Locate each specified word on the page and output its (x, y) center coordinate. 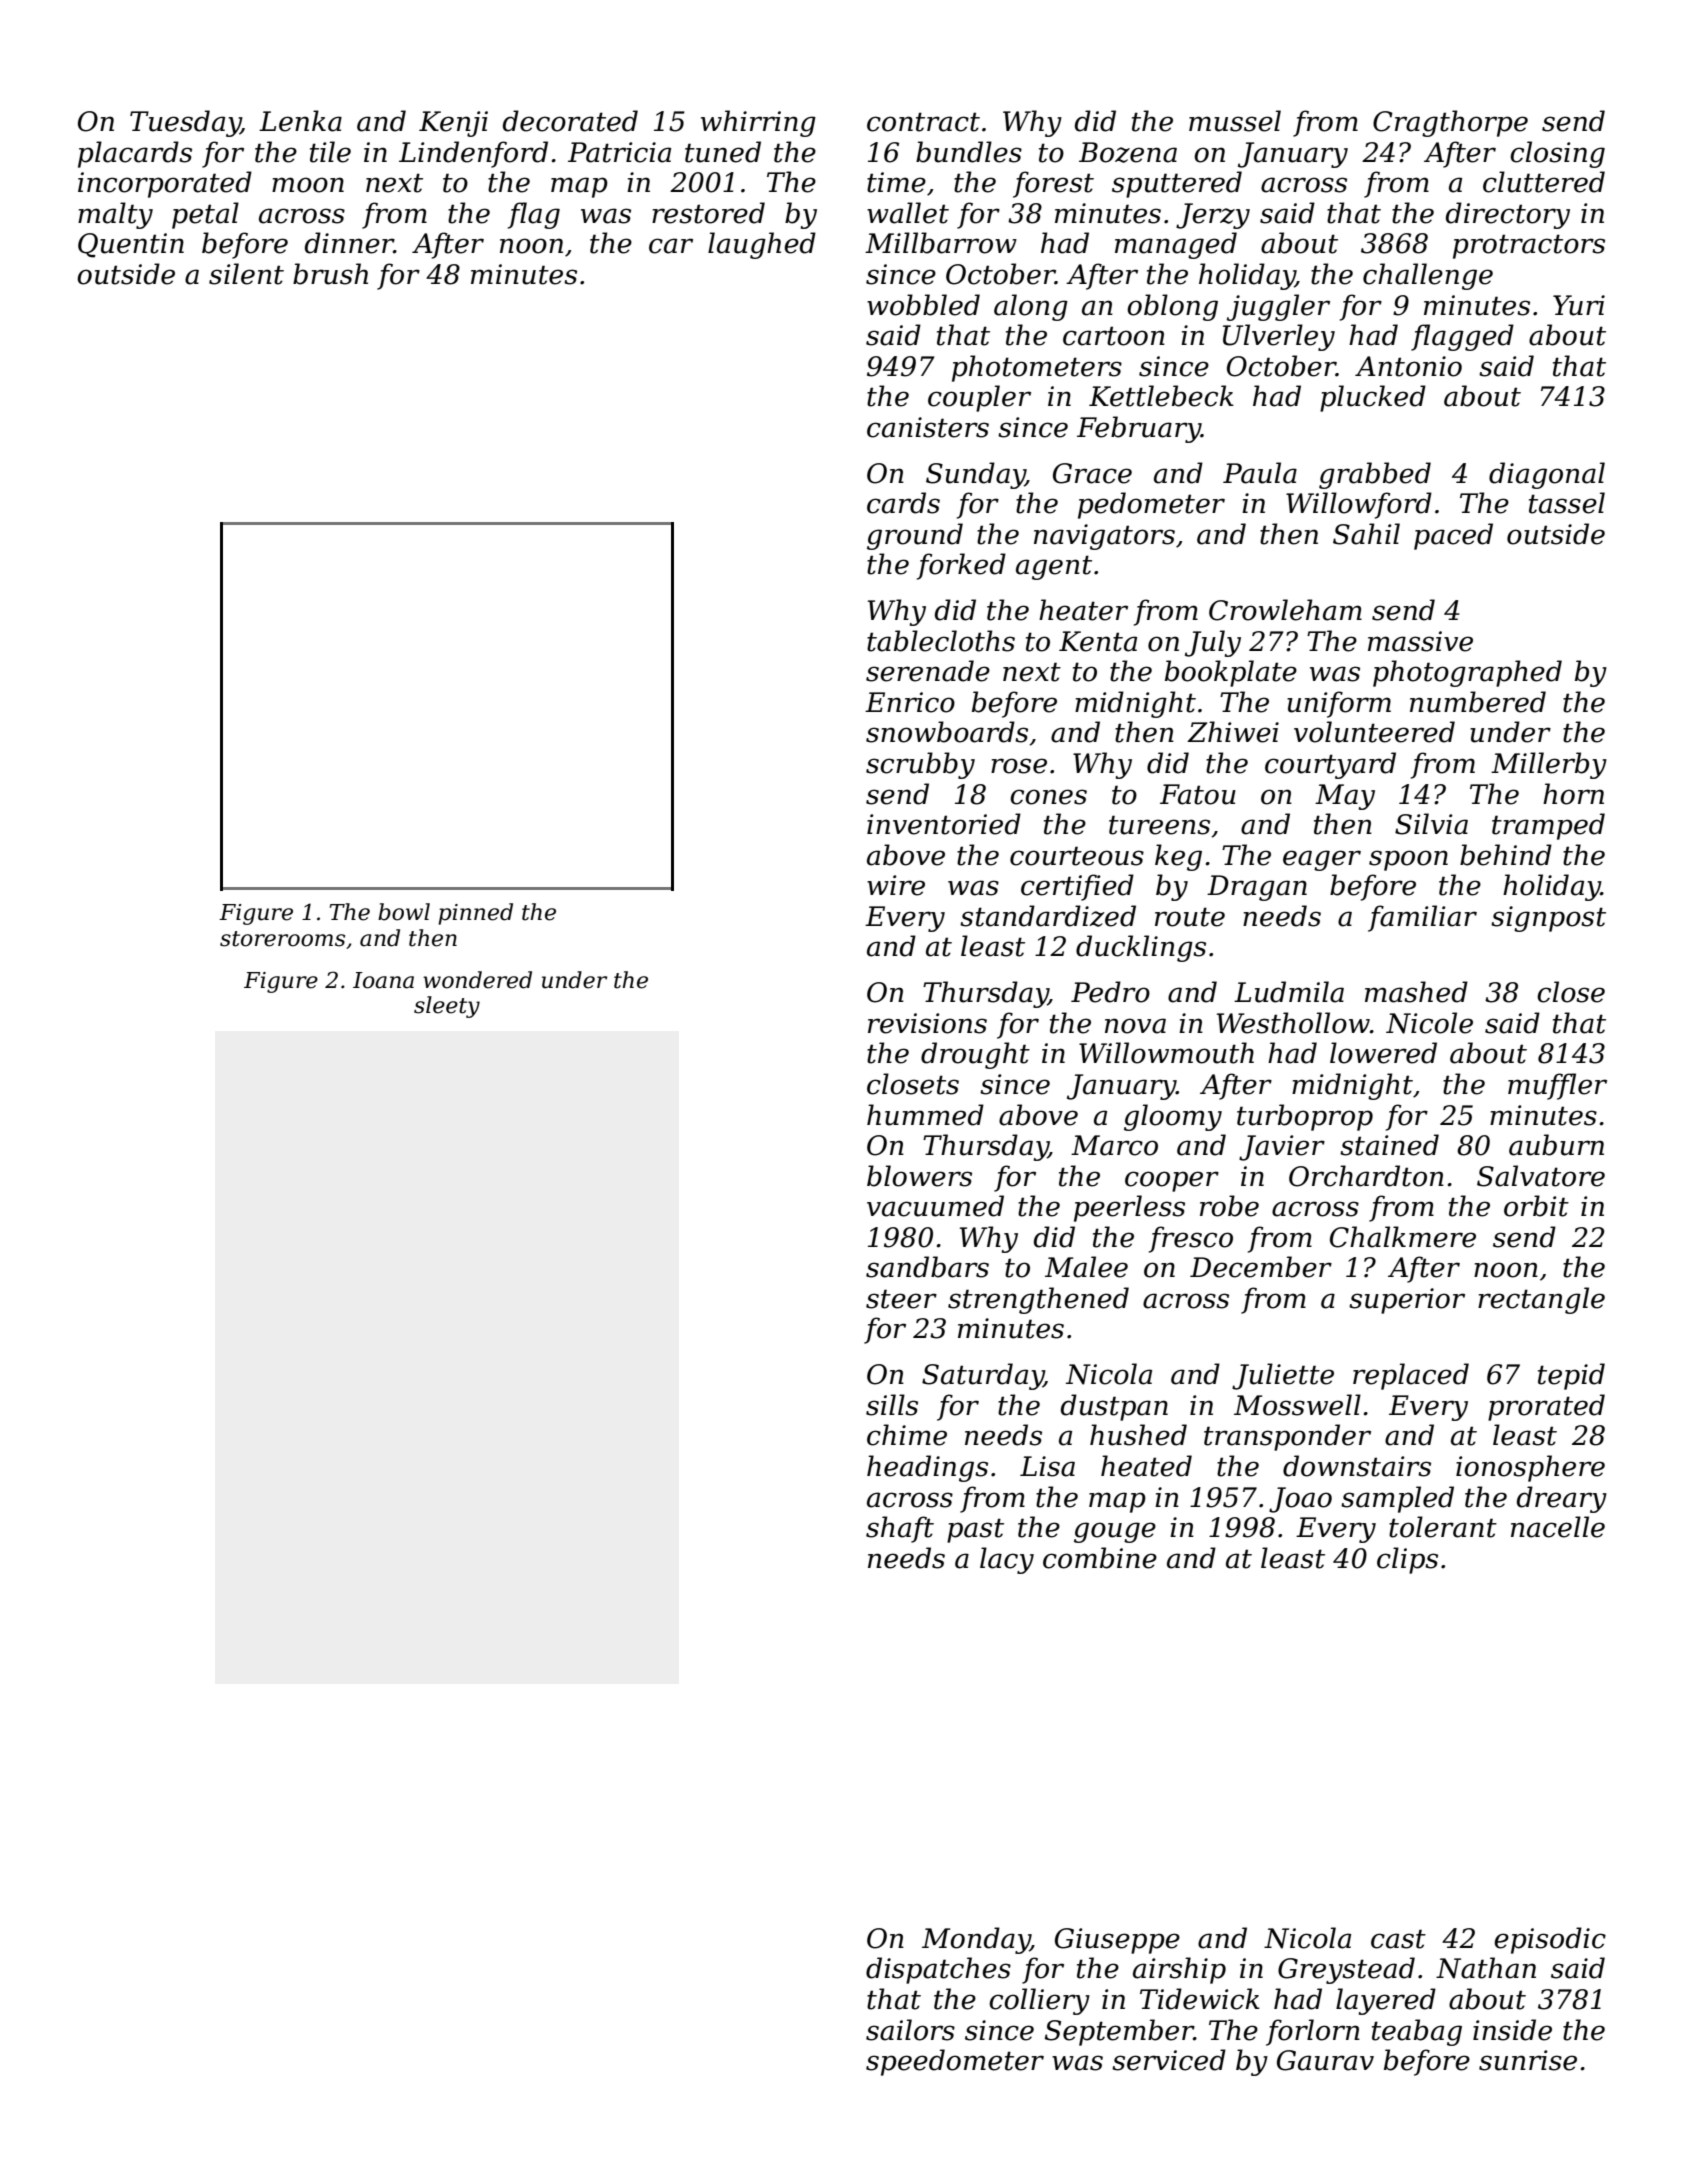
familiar (1422, 918)
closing (1557, 154)
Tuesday (185, 123)
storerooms (282, 939)
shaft (900, 1529)
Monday (976, 1940)
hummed (925, 1115)
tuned (723, 152)
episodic (1550, 1940)
